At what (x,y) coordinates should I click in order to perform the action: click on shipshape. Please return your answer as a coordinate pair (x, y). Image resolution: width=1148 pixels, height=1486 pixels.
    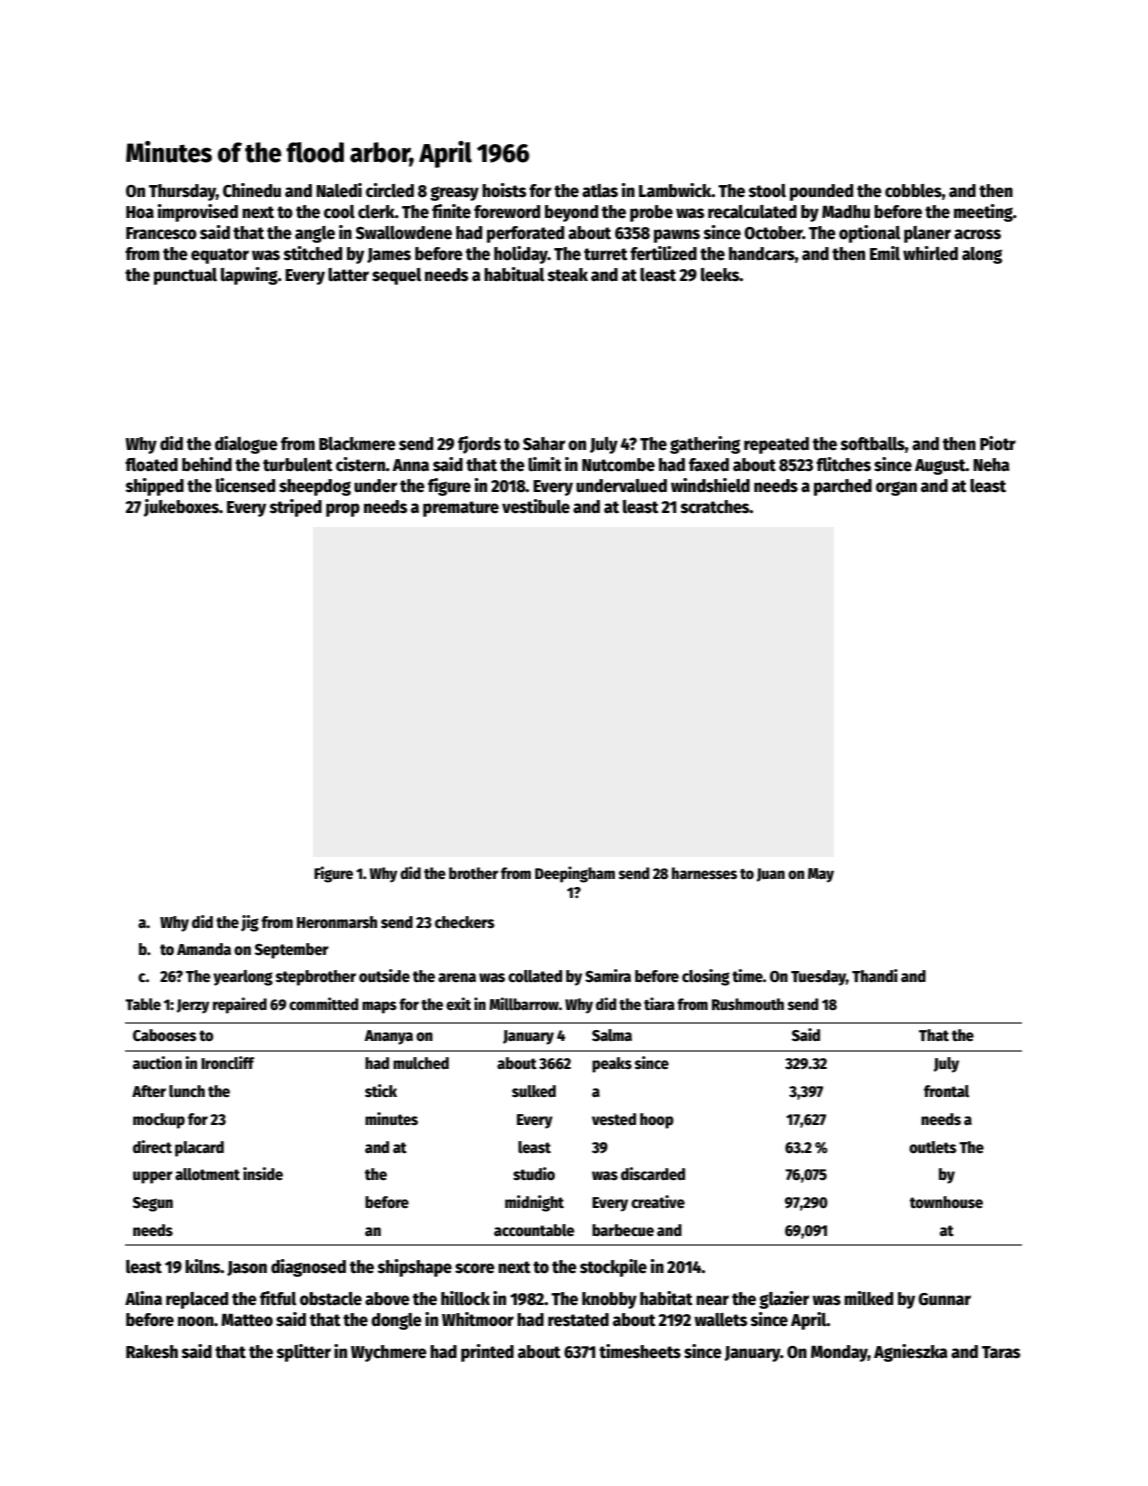
    Looking at the image, I should click on (415, 1268).
